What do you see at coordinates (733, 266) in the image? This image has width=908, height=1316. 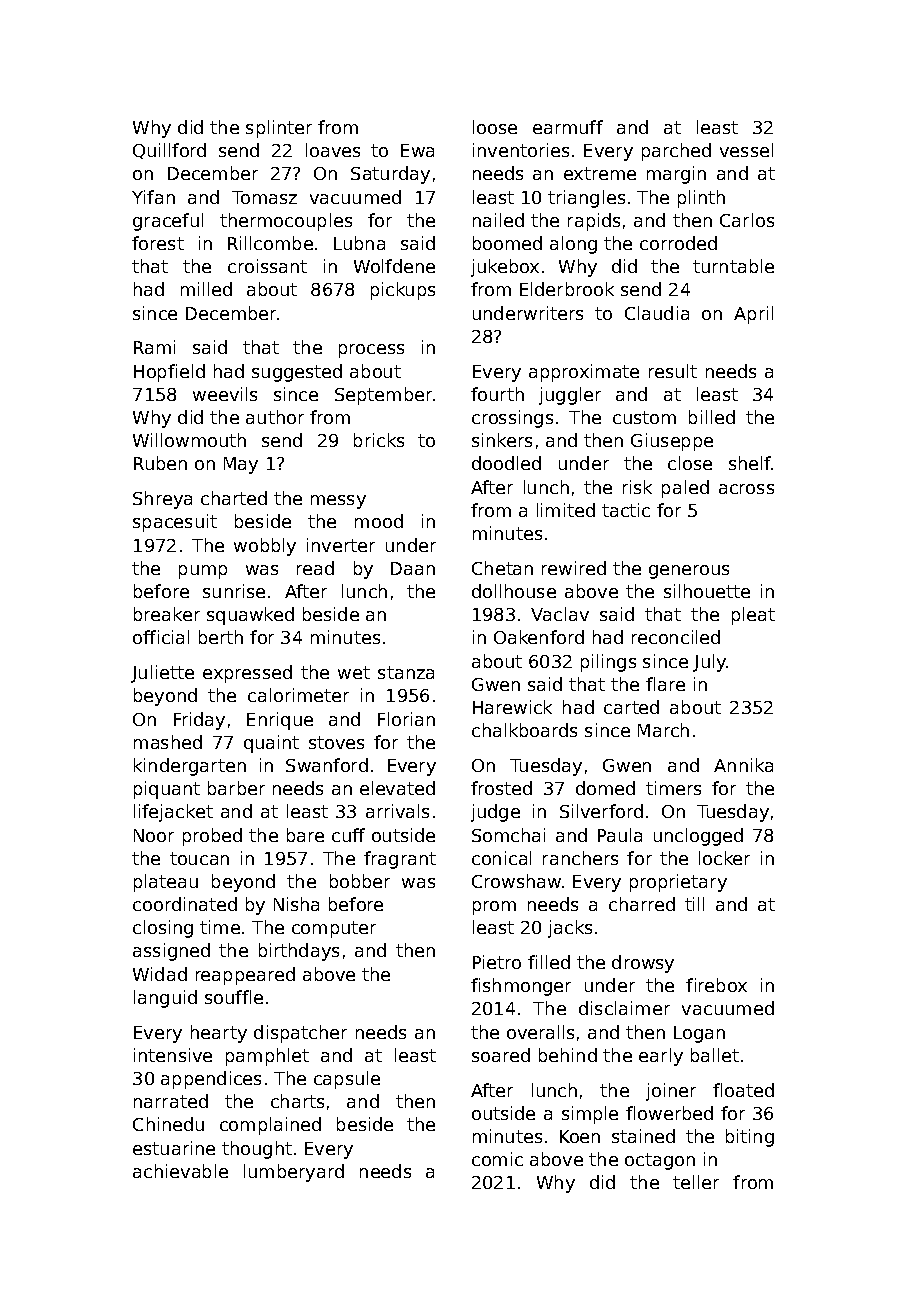 I see `turntable` at bounding box center [733, 266].
